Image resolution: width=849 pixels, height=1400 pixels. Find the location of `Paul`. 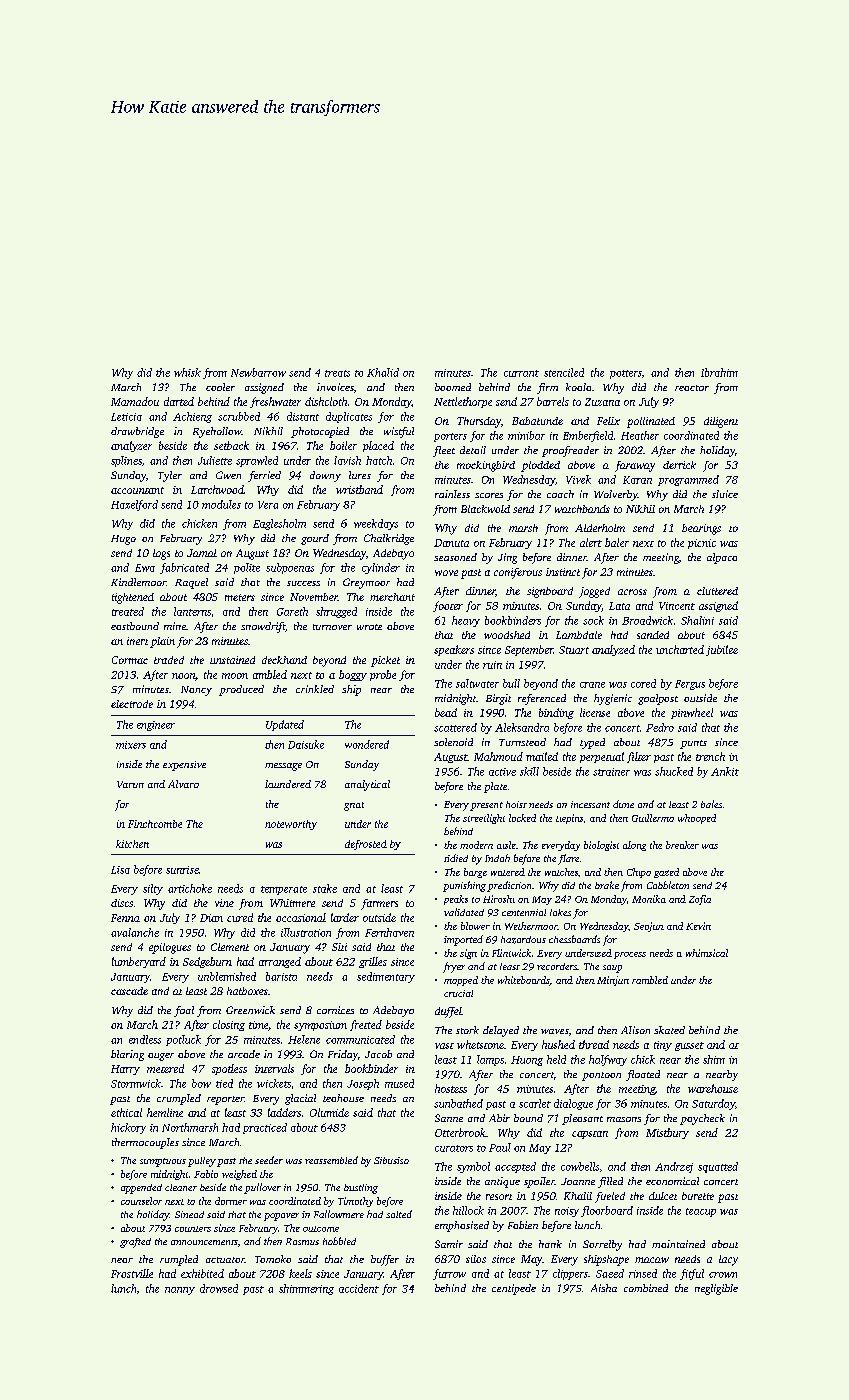

Paul is located at coordinates (500, 1147).
